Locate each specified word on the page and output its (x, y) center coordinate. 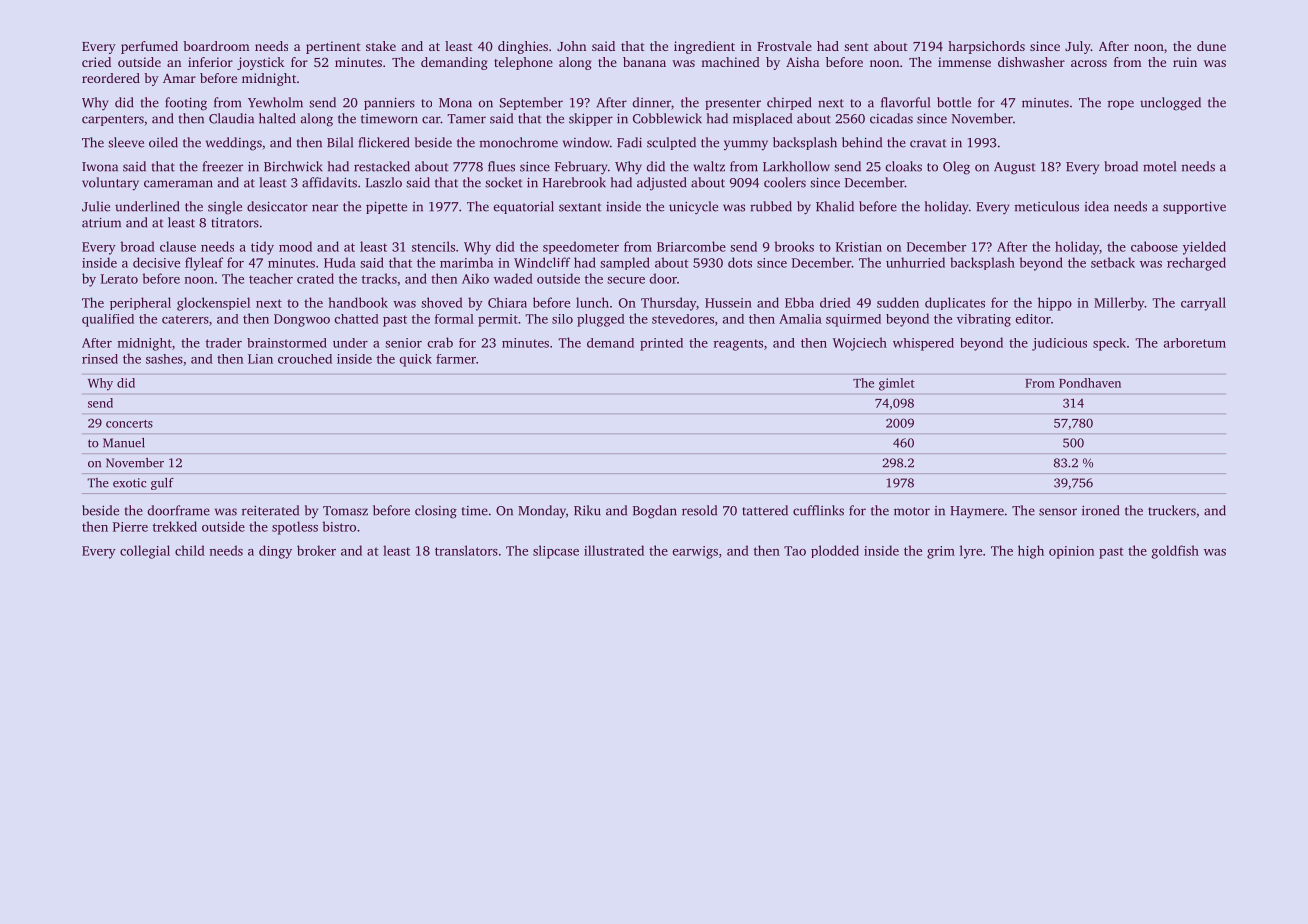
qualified (108, 320)
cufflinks (818, 510)
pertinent (333, 47)
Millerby (1119, 304)
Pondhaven (1090, 383)
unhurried (915, 262)
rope (1121, 105)
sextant (580, 207)
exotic (129, 483)
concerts (129, 424)
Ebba (799, 302)
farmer (456, 359)
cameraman (178, 184)
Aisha (802, 62)
